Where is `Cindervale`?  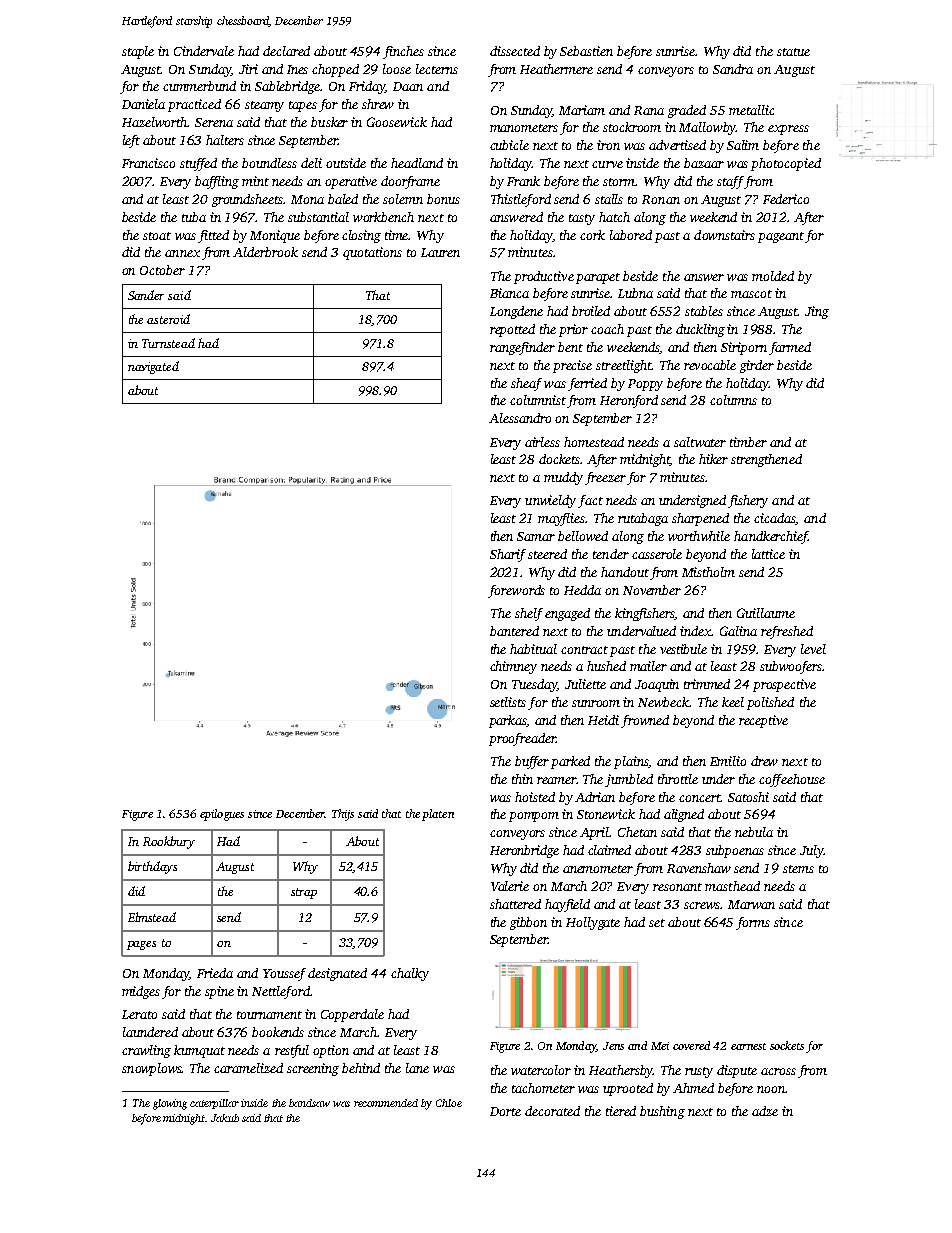
Cindervale is located at coordinates (204, 51).
